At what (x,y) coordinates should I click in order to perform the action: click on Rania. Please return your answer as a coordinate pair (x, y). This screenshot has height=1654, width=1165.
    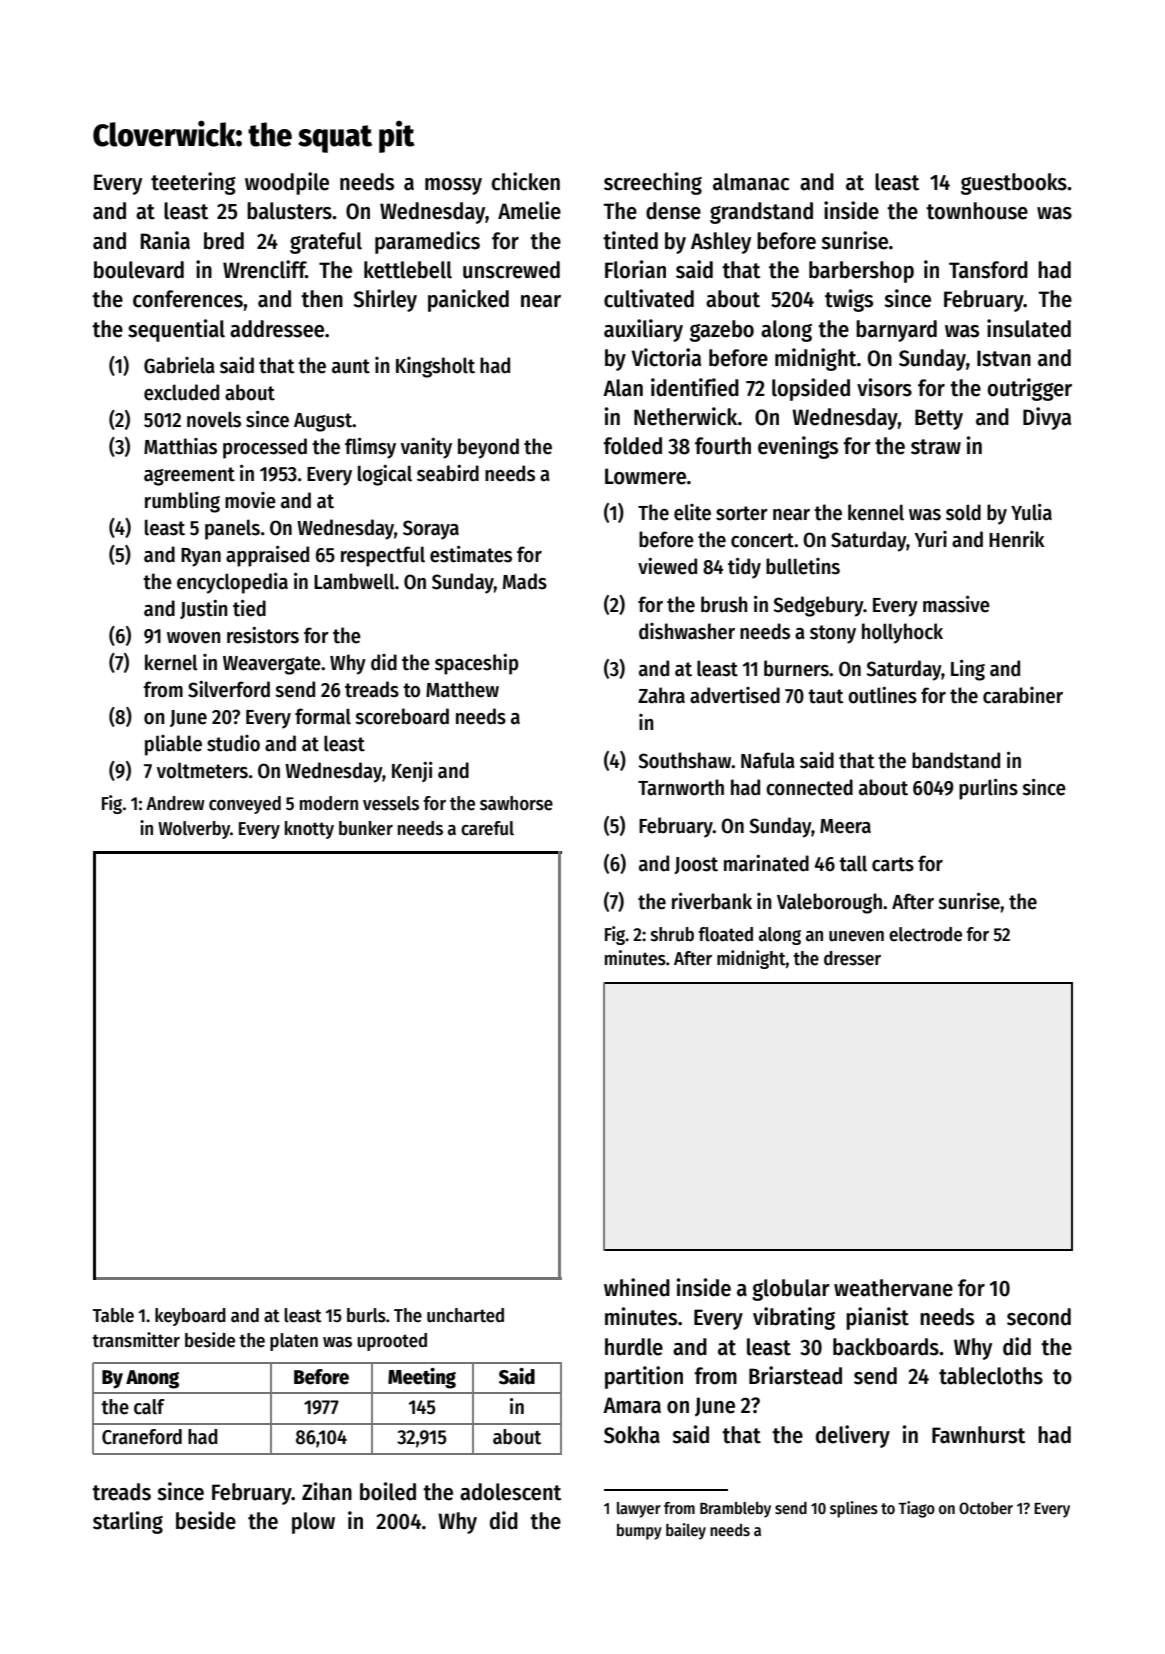
    Looking at the image, I should click on (165, 240).
